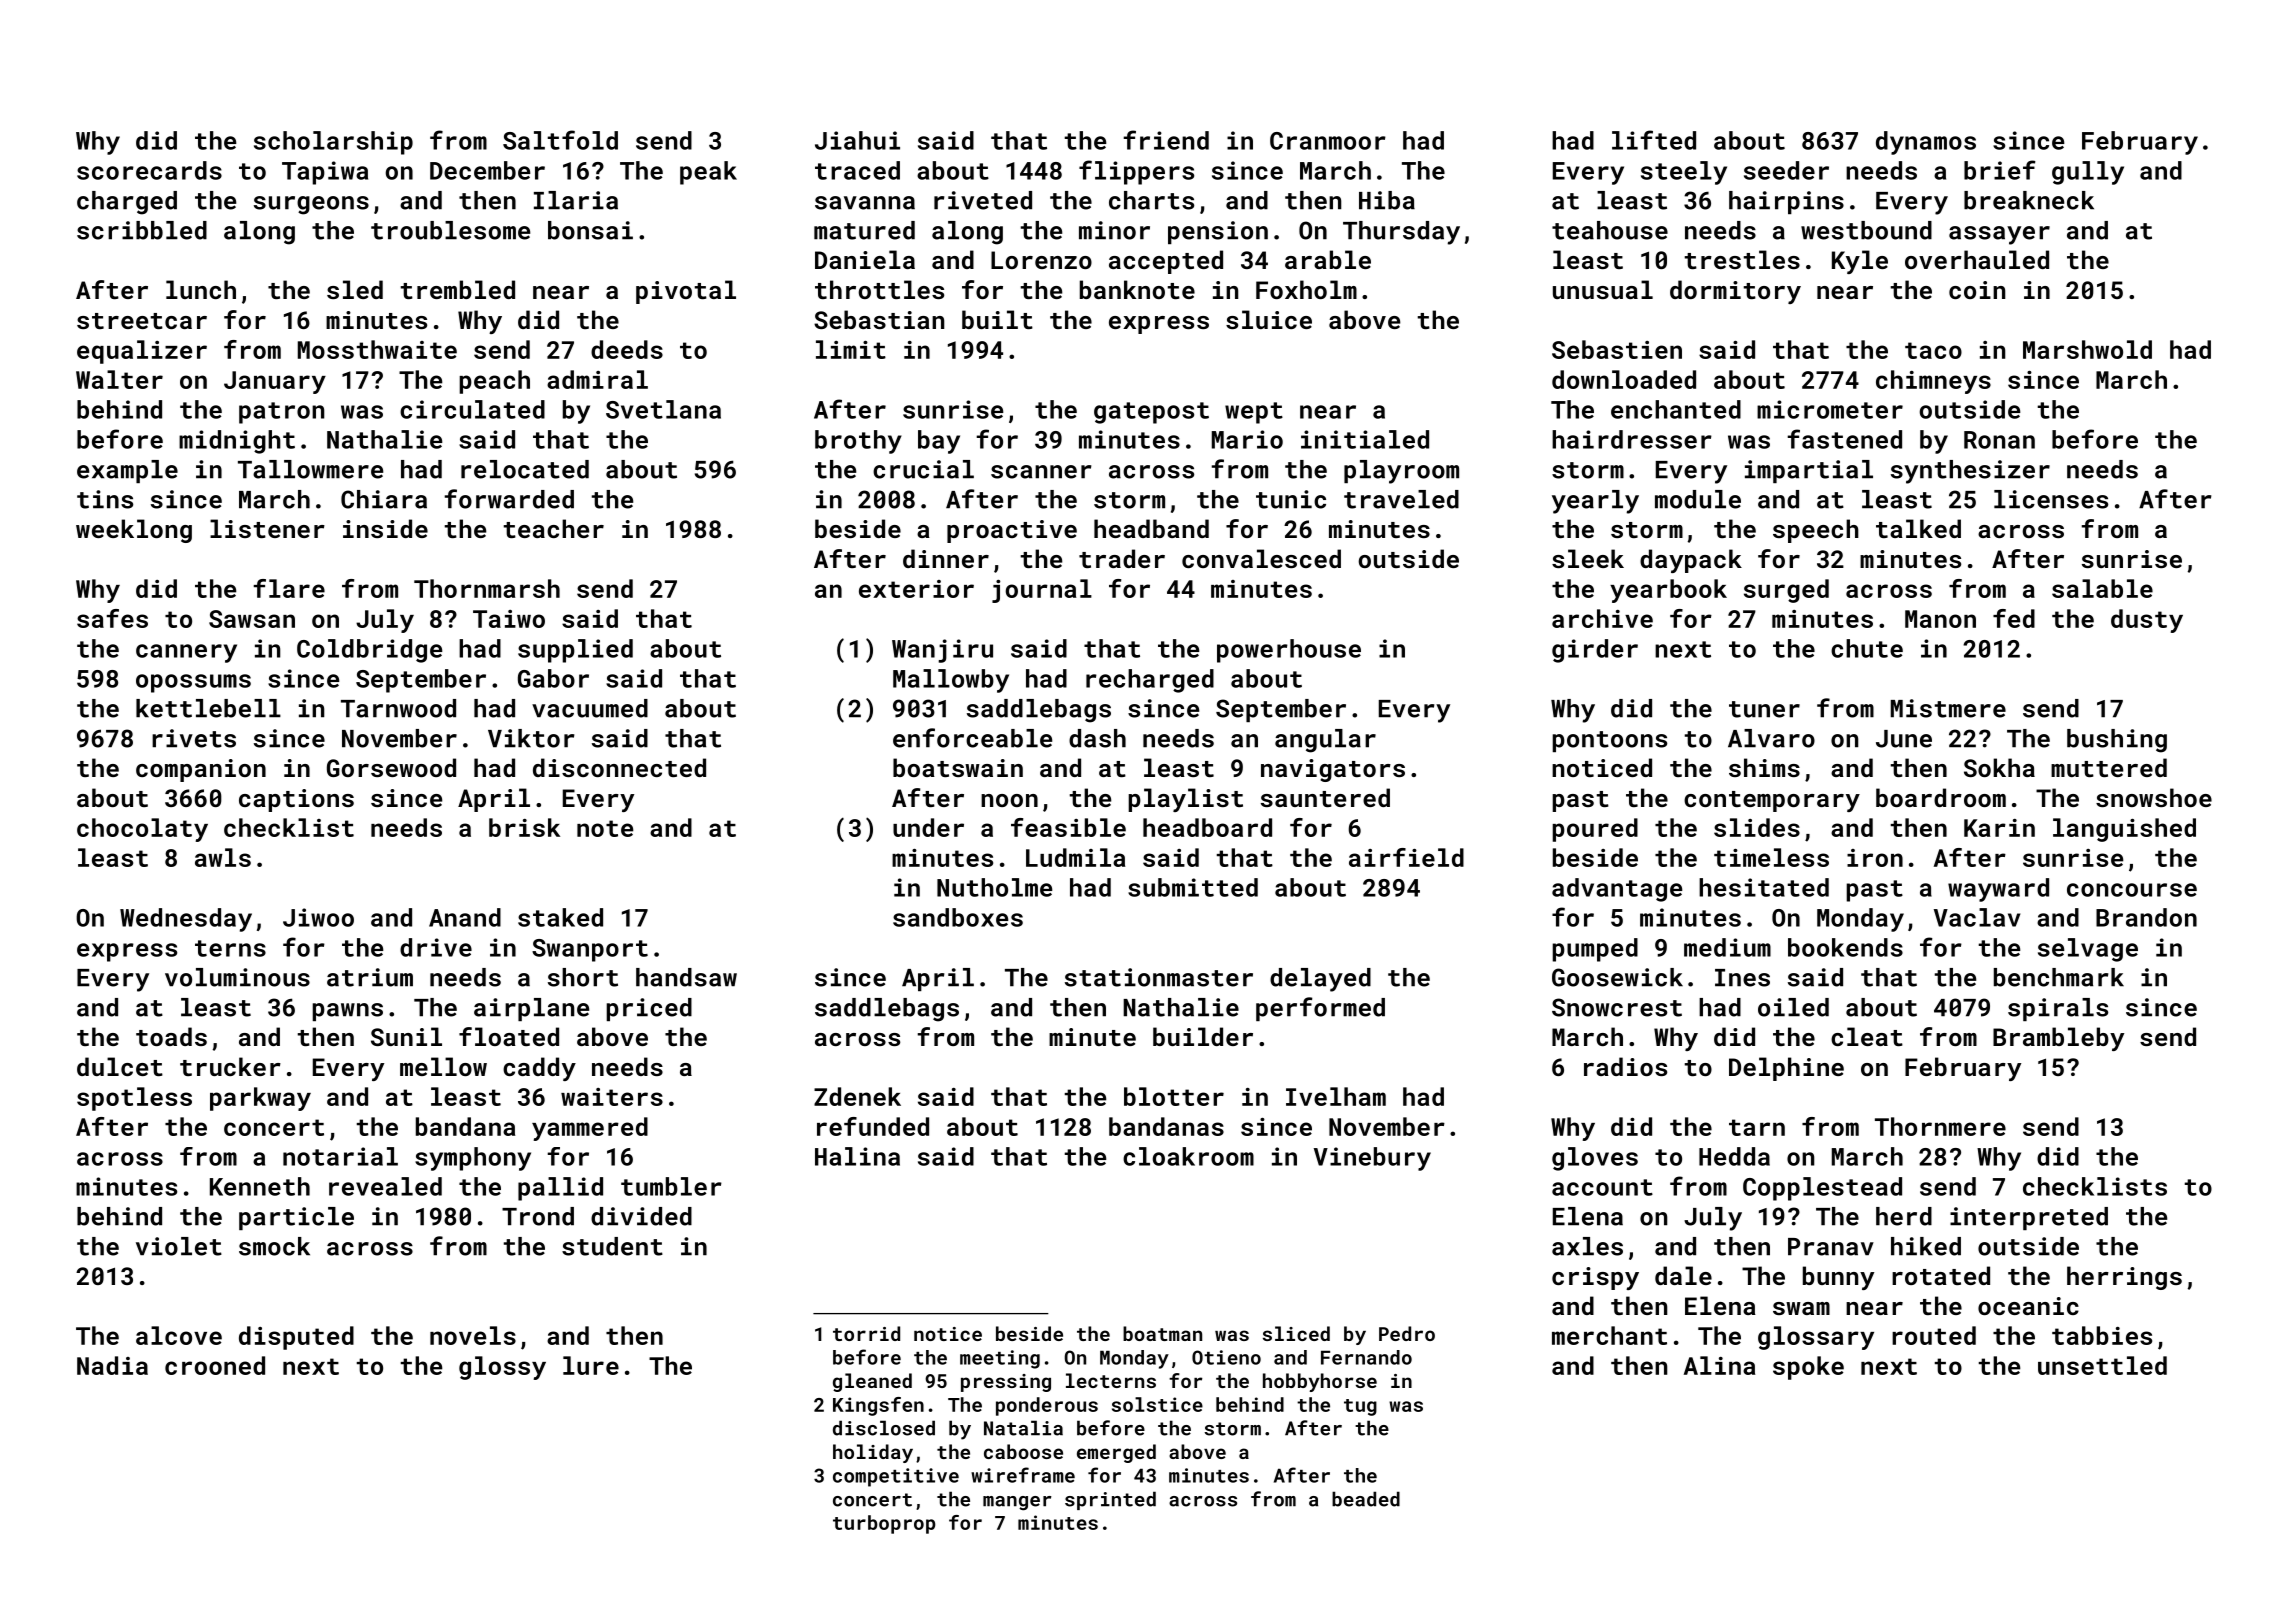  I want to click on dulcet, so click(120, 1066).
